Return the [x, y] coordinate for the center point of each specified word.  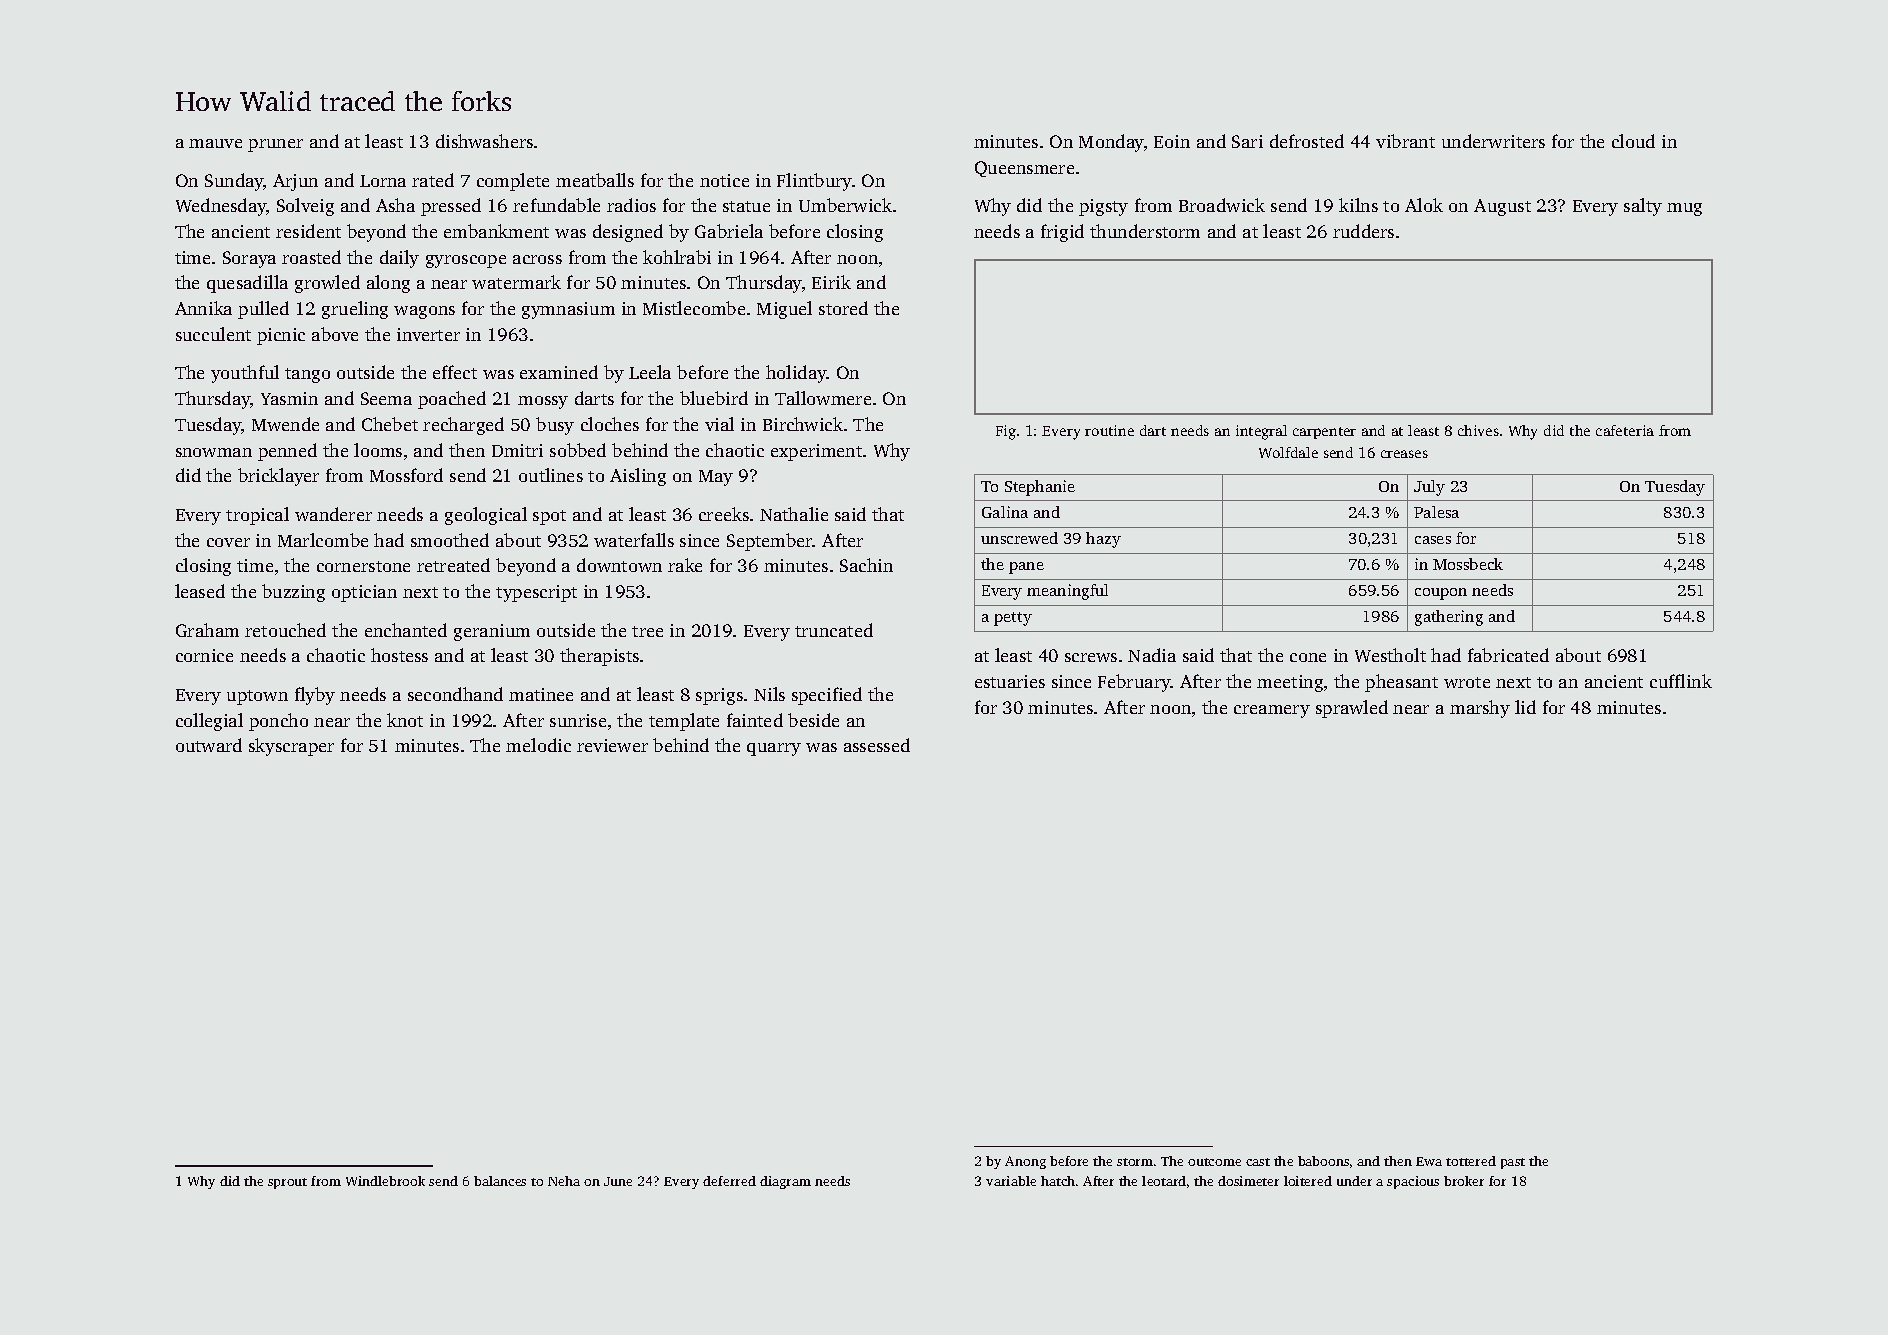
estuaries [1010, 681]
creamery [1272, 711]
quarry [774, 749]
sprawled [1352, 709]
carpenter [1324, 433]
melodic [538, 745]
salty [1643, 207]
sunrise [578, 720]
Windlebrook [385, 1181]
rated [433, 180]
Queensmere [1024, 169]
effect [455, 372]
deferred [729, 1181]
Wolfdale [1288, 452]
